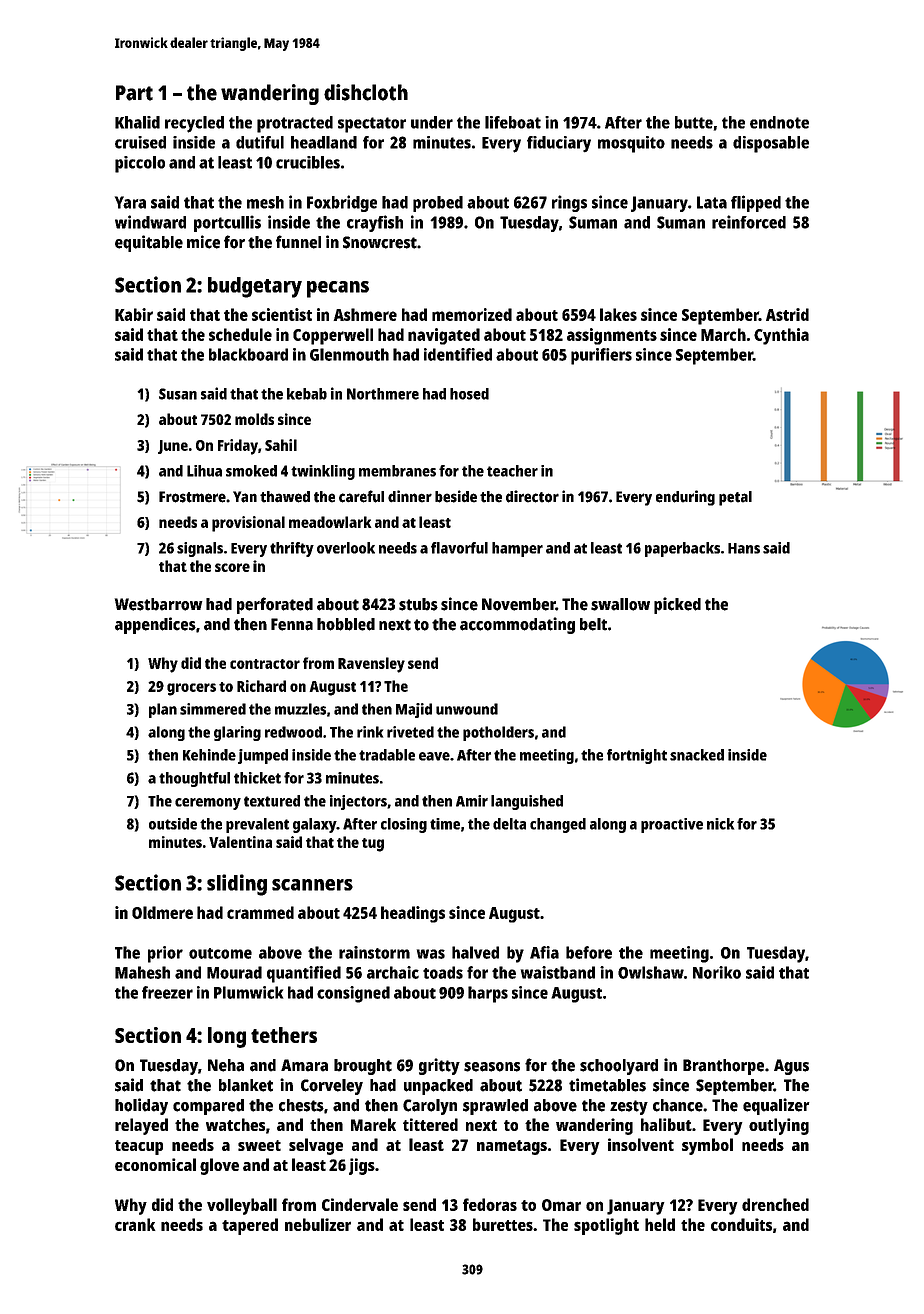  I want to click on tapered, so click(250, 1226).
